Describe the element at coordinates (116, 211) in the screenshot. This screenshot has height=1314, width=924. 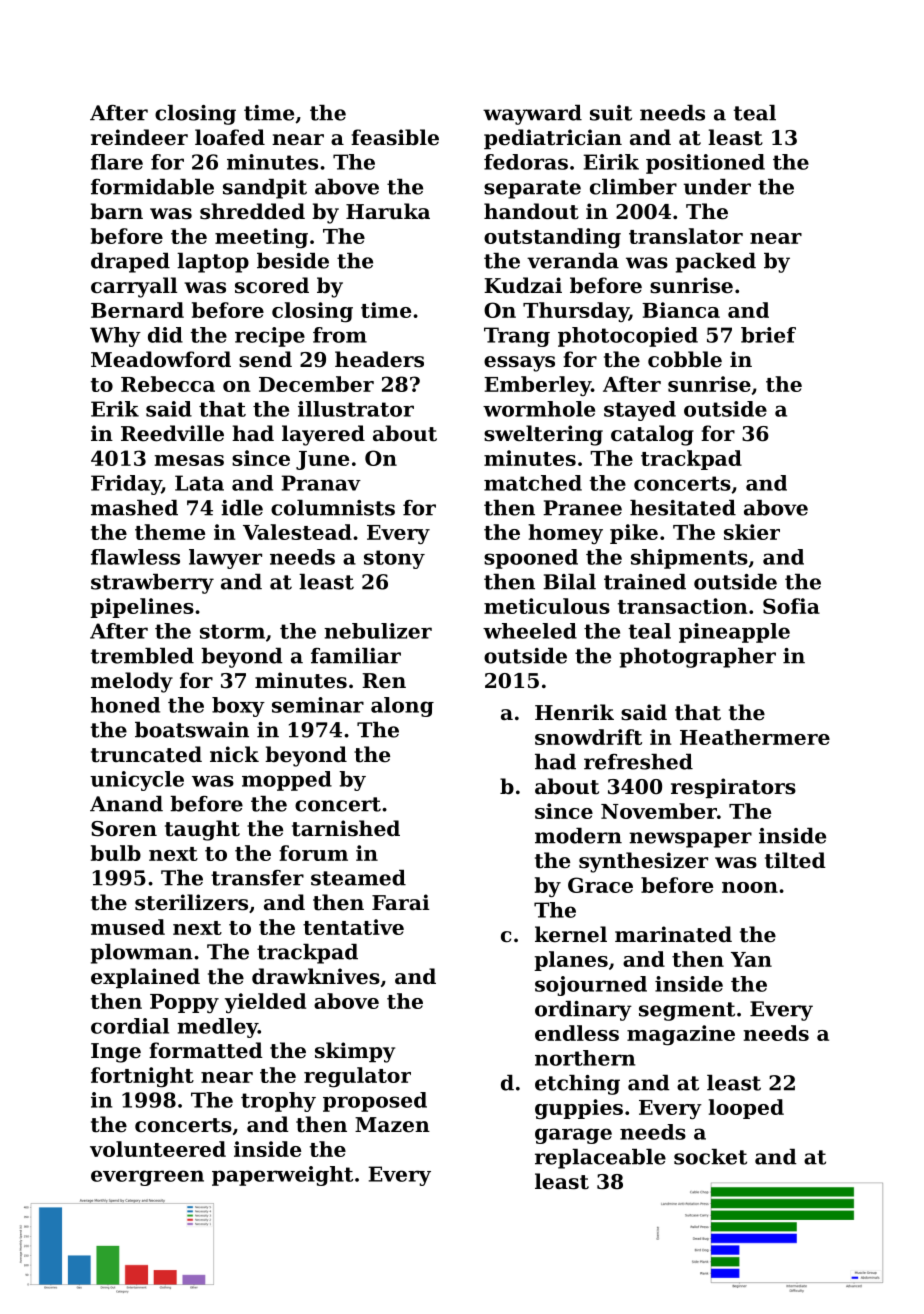
I see `barn` at that location.
